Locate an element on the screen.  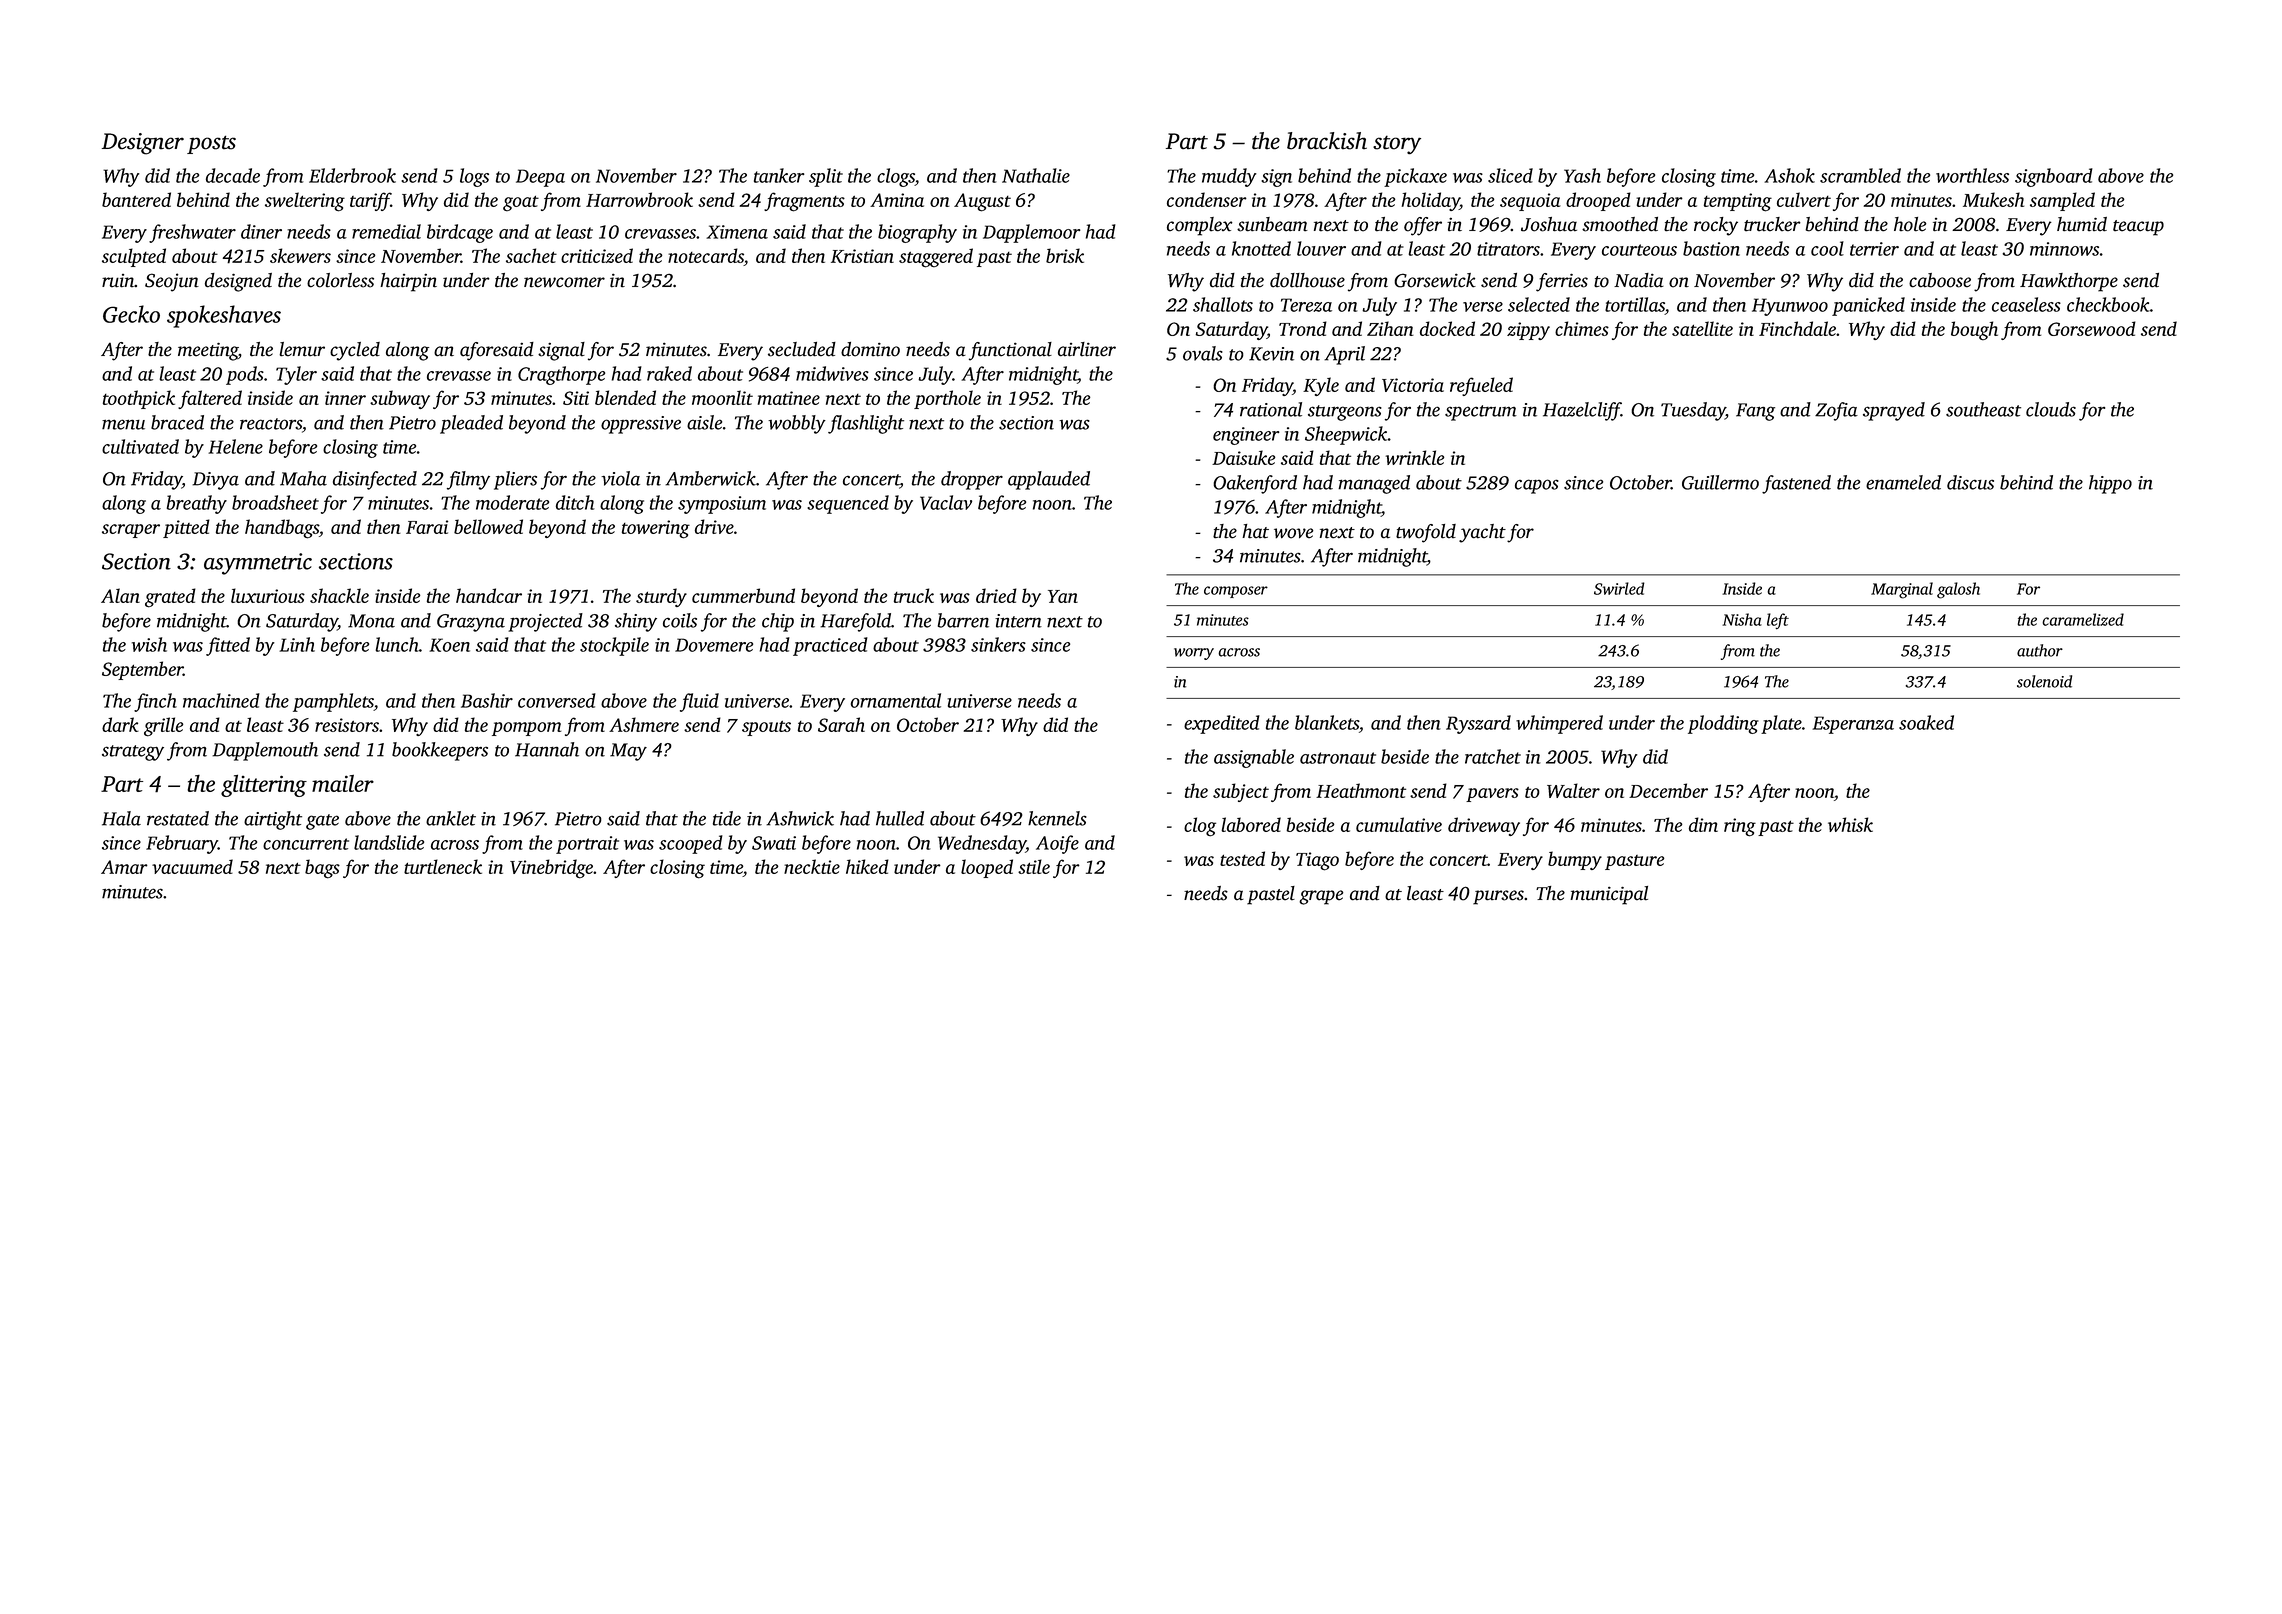
decade is located at coordinates (233, 175).
